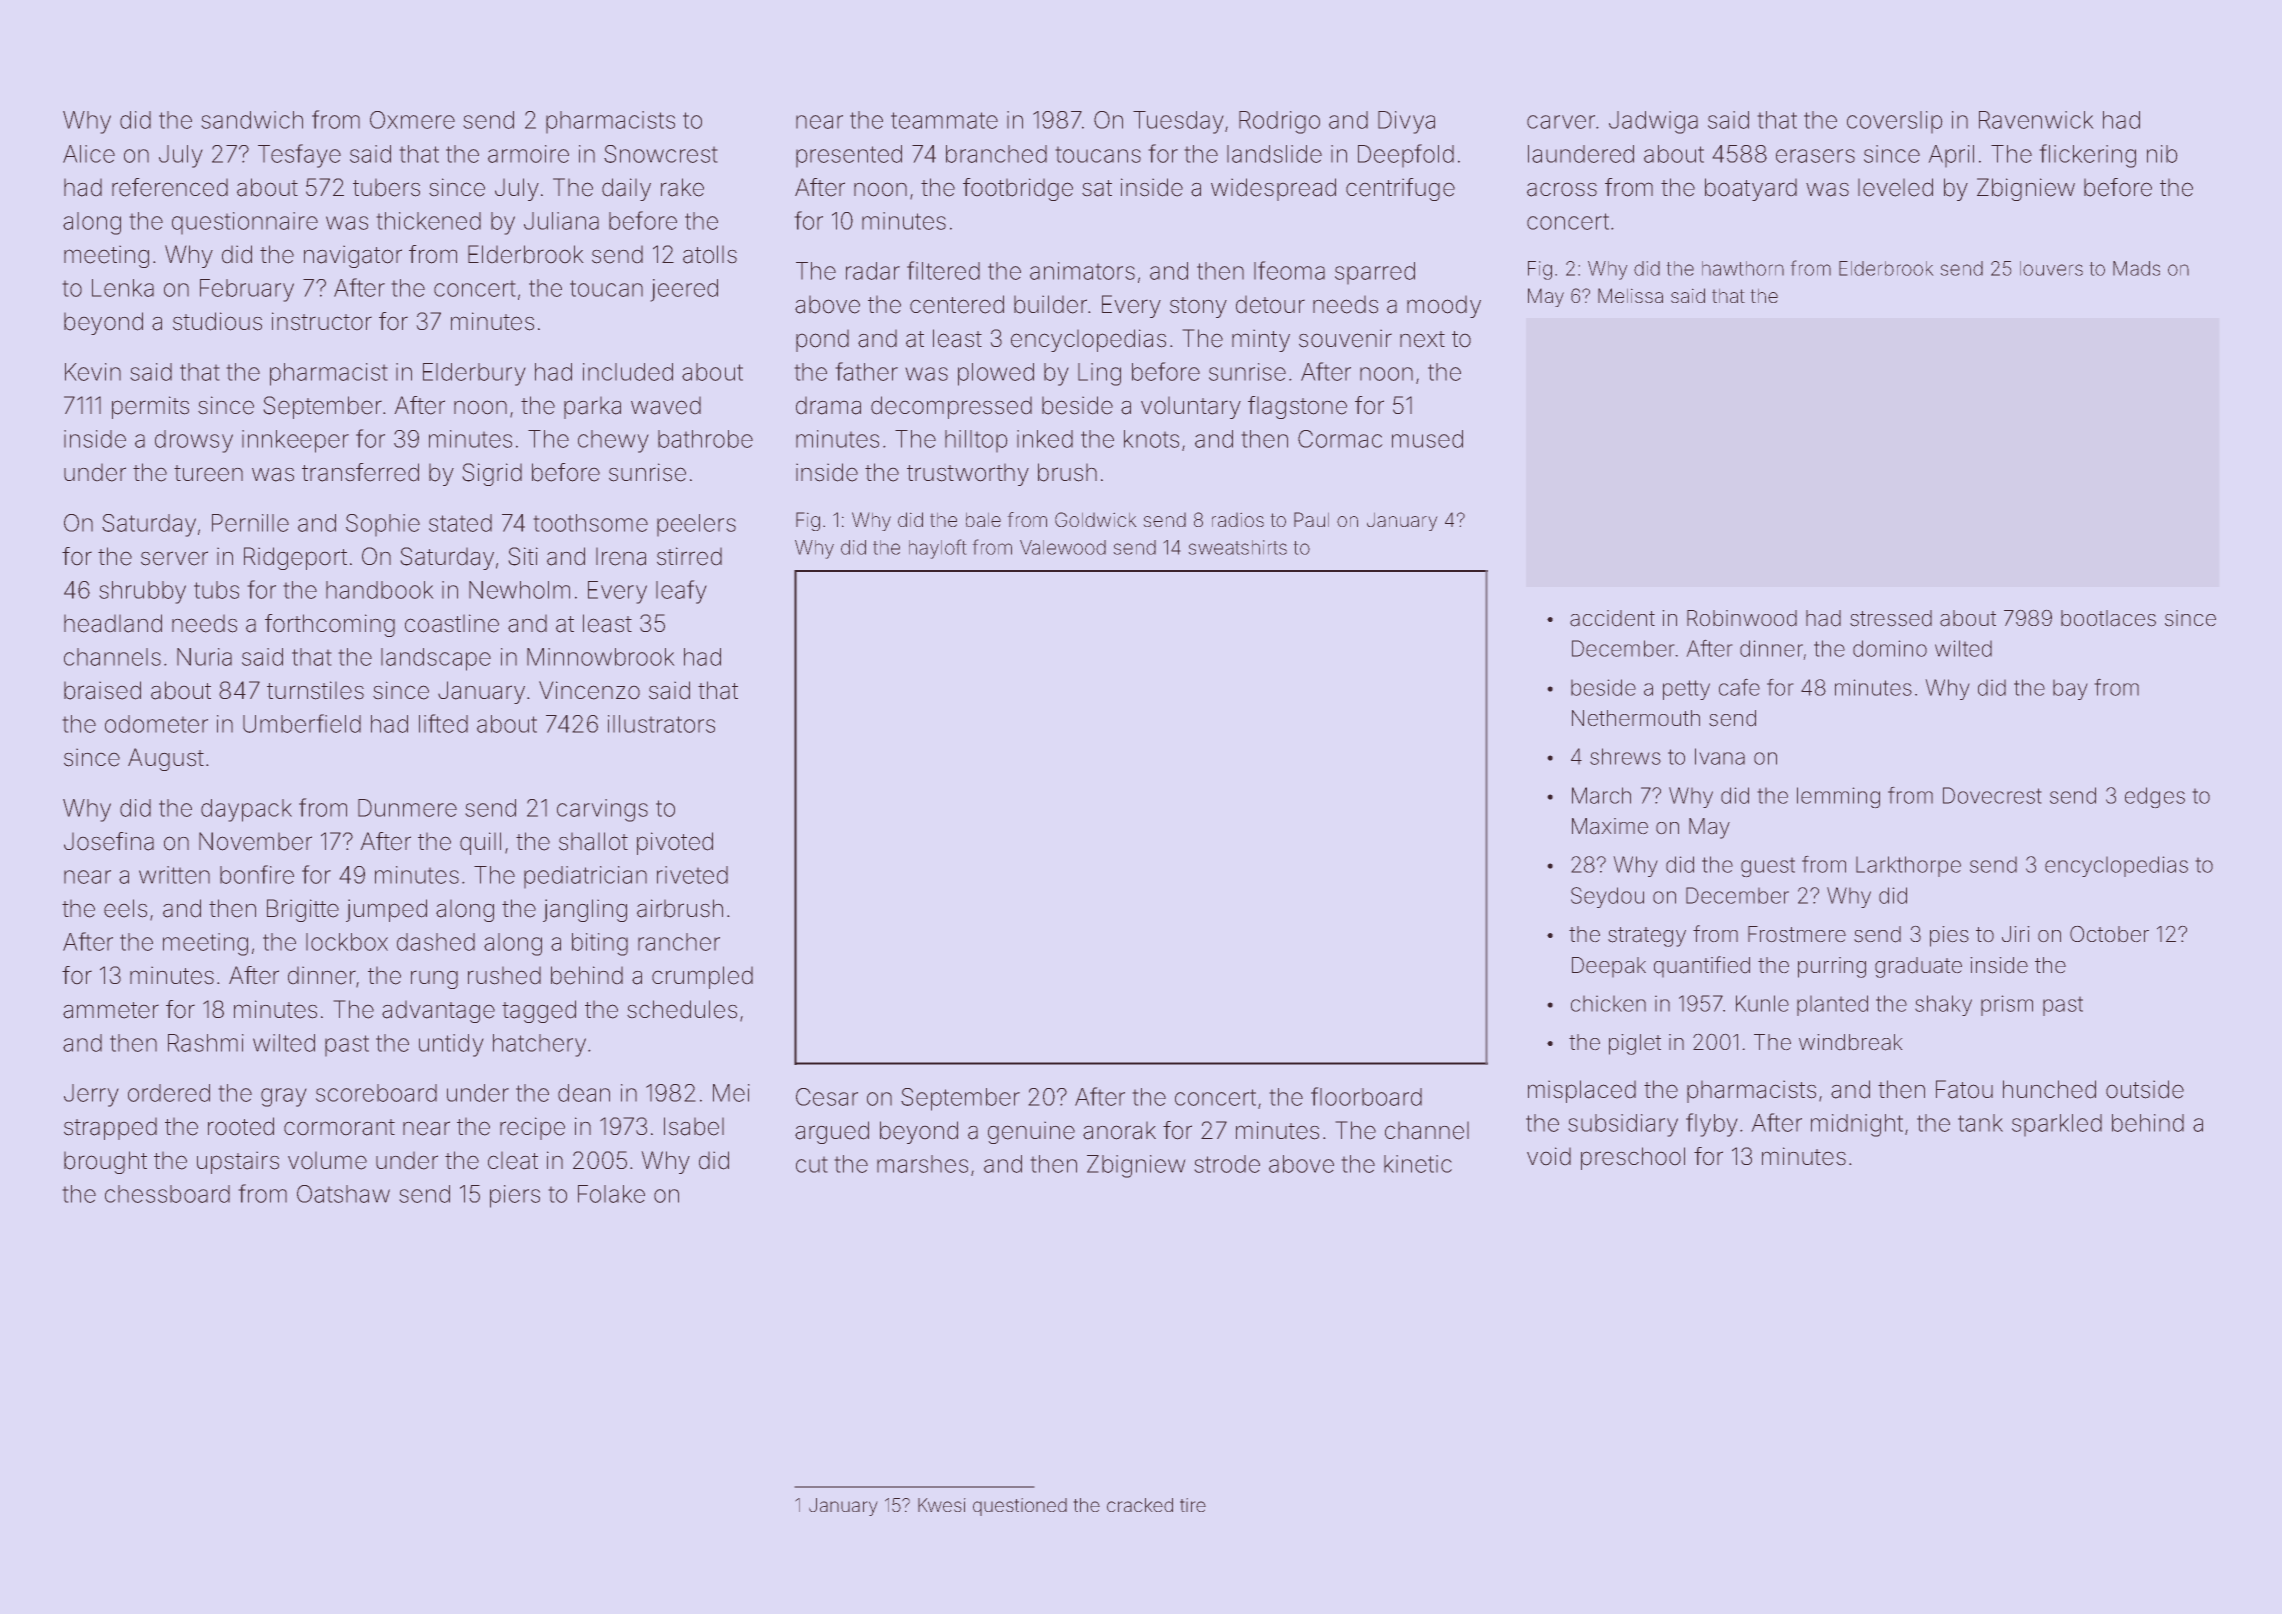  What do you see at coordinates (661, 724) in the screenshot?
I see `illustrators` at bounding box center [661, 724].
